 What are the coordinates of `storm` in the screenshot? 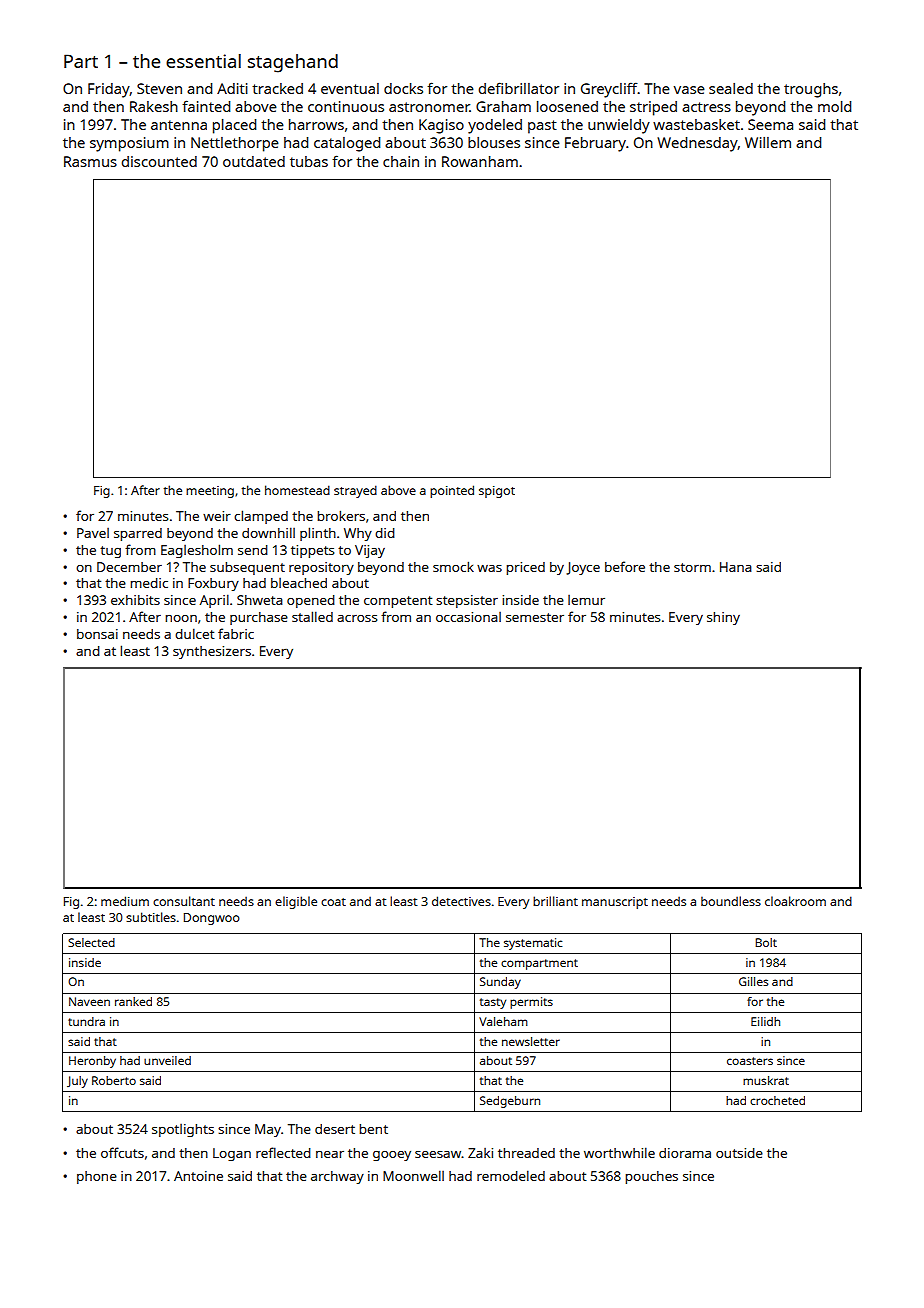 It's located at (692, 567).
